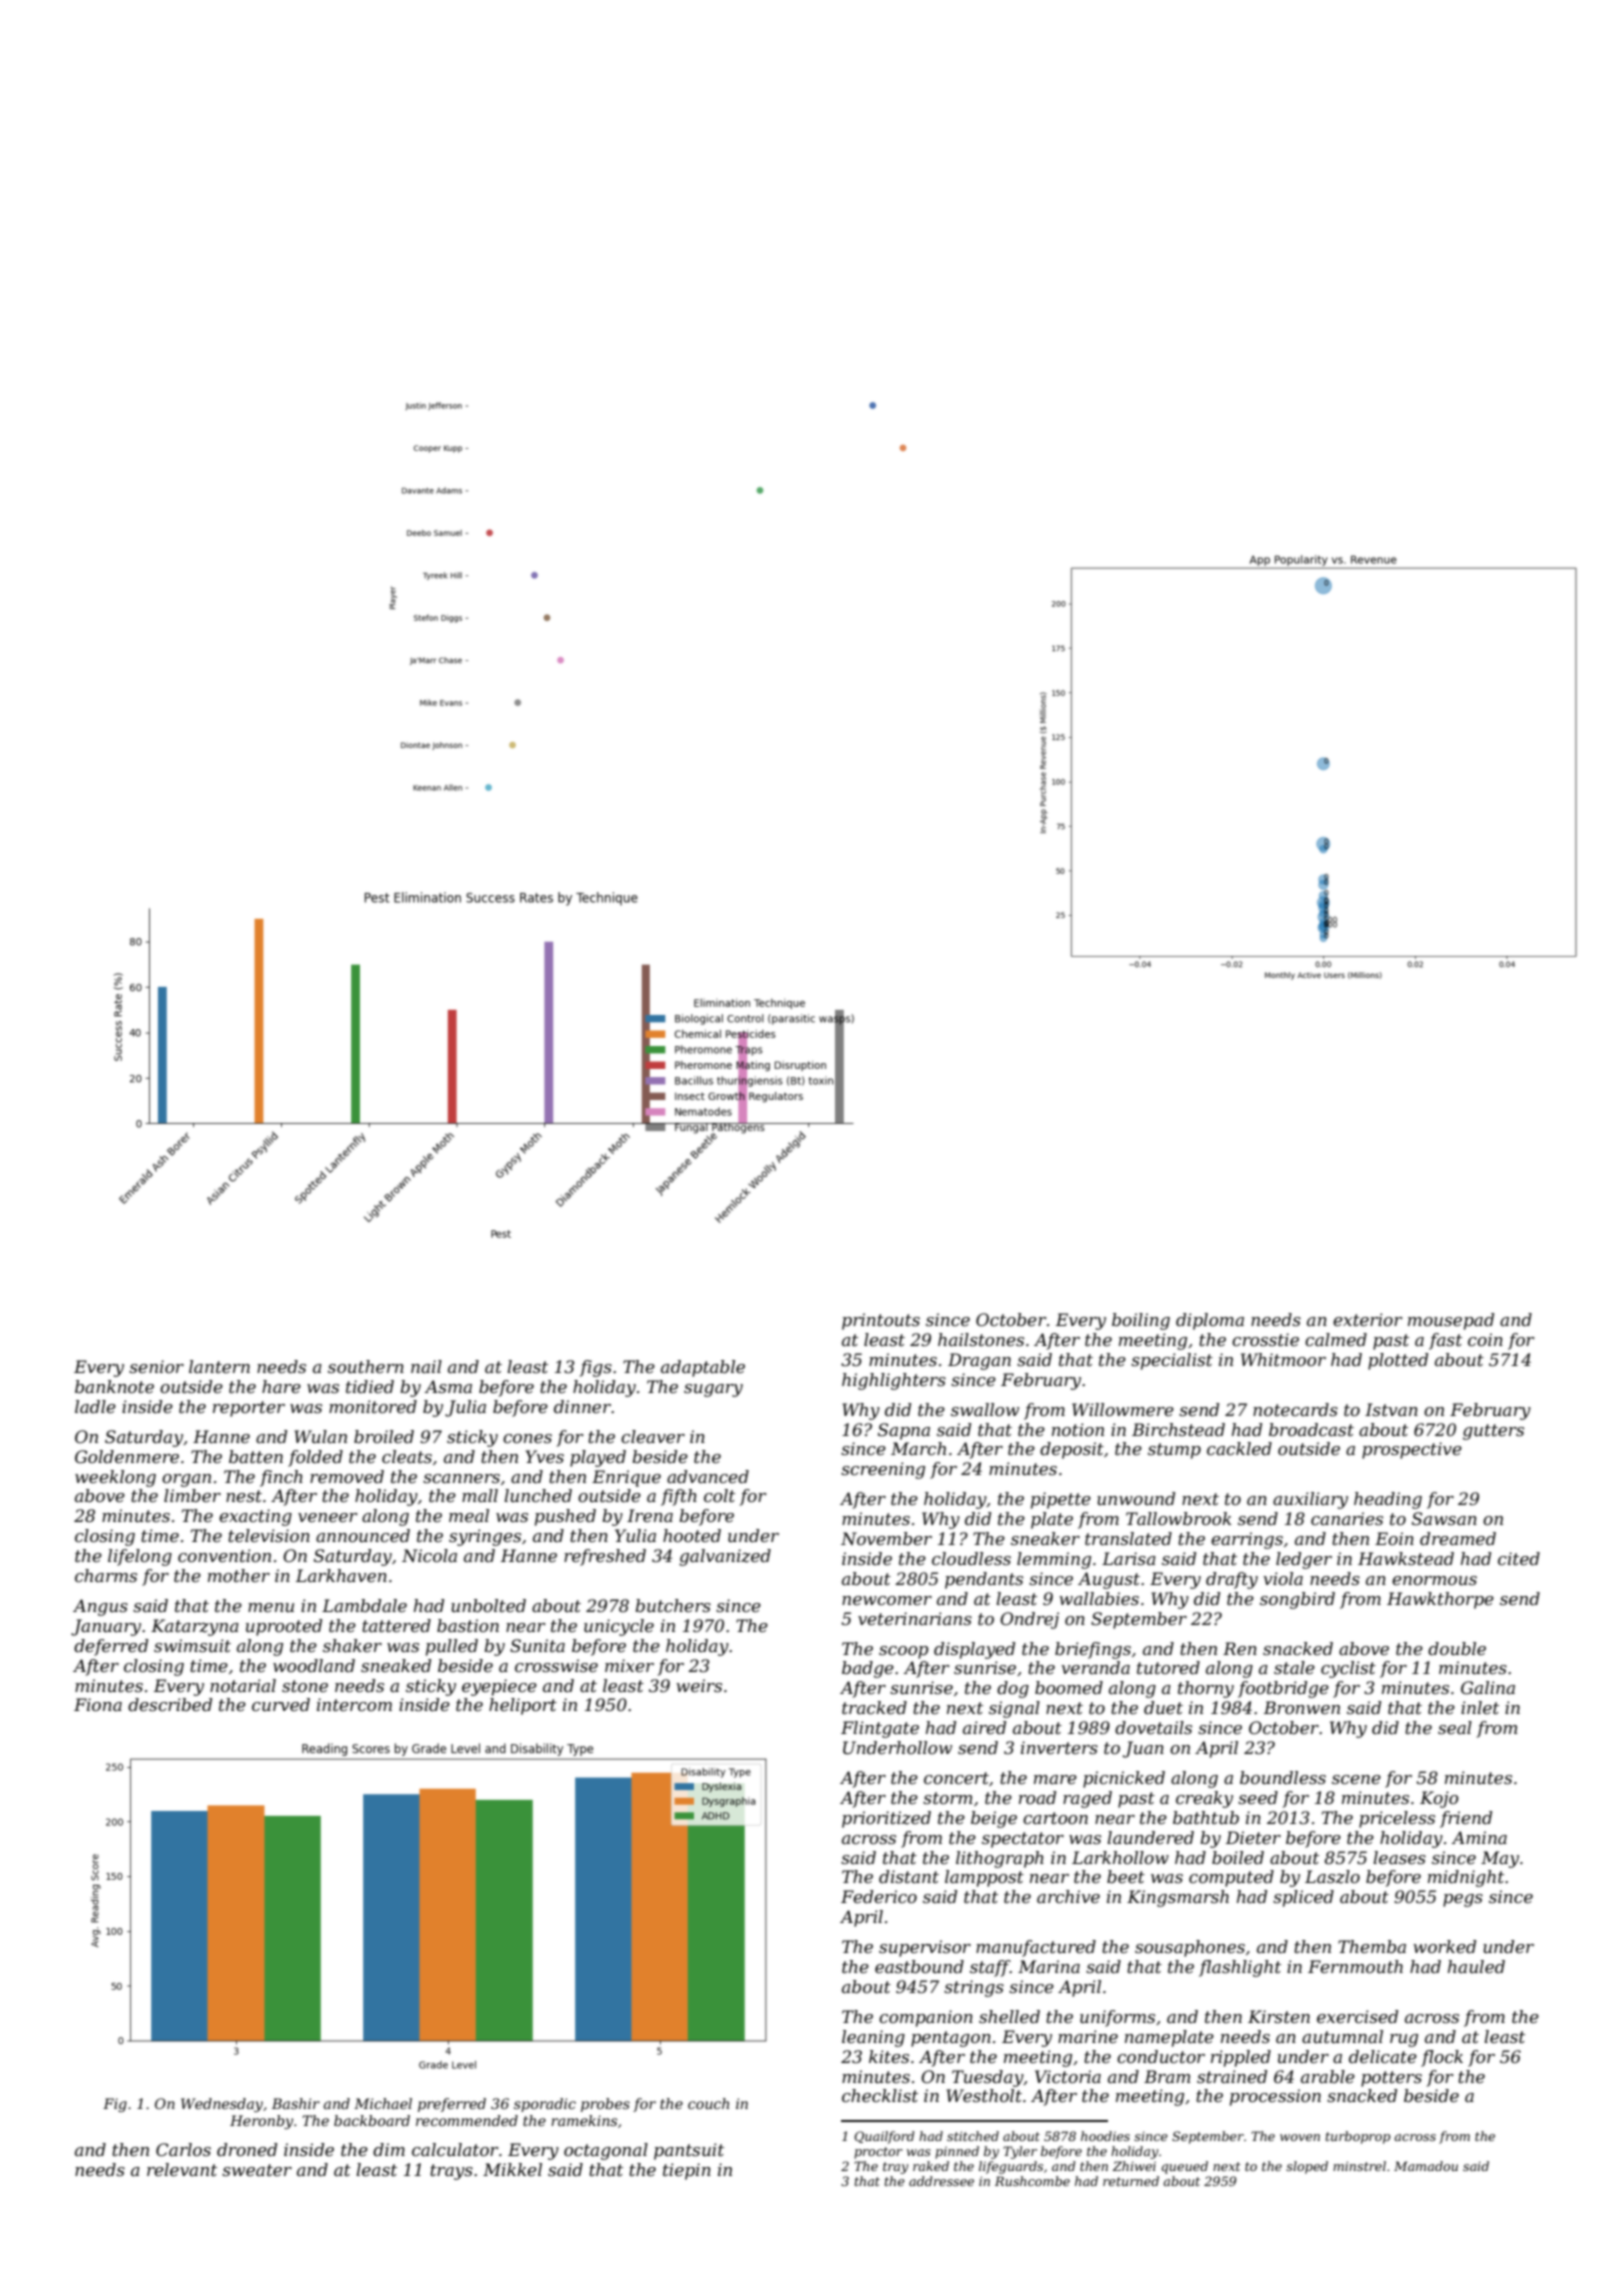  I want to click on meal, so click(469, 1515).
